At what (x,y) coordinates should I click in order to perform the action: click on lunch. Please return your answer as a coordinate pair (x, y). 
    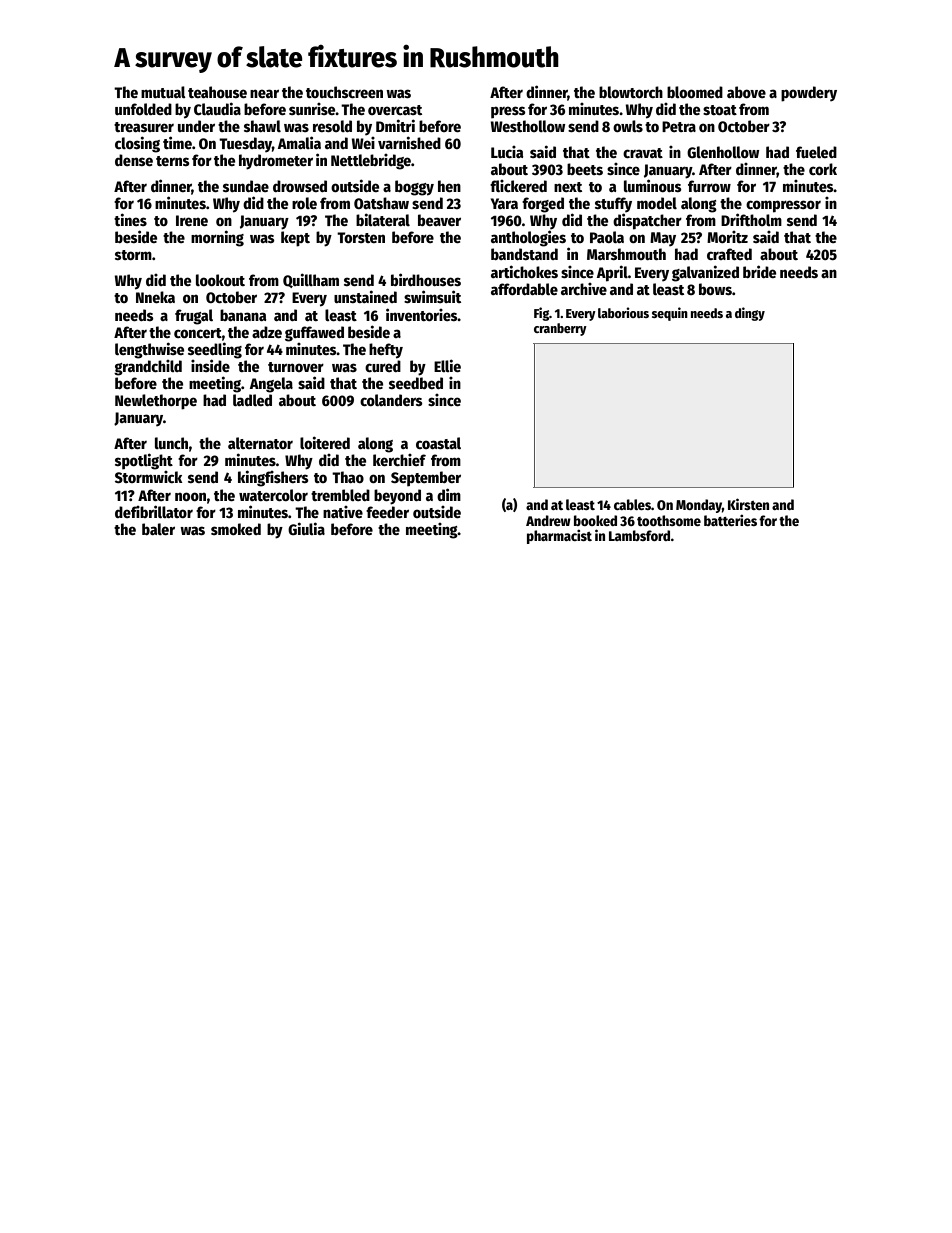
    Looking at the image, I should click on (171, 443).
